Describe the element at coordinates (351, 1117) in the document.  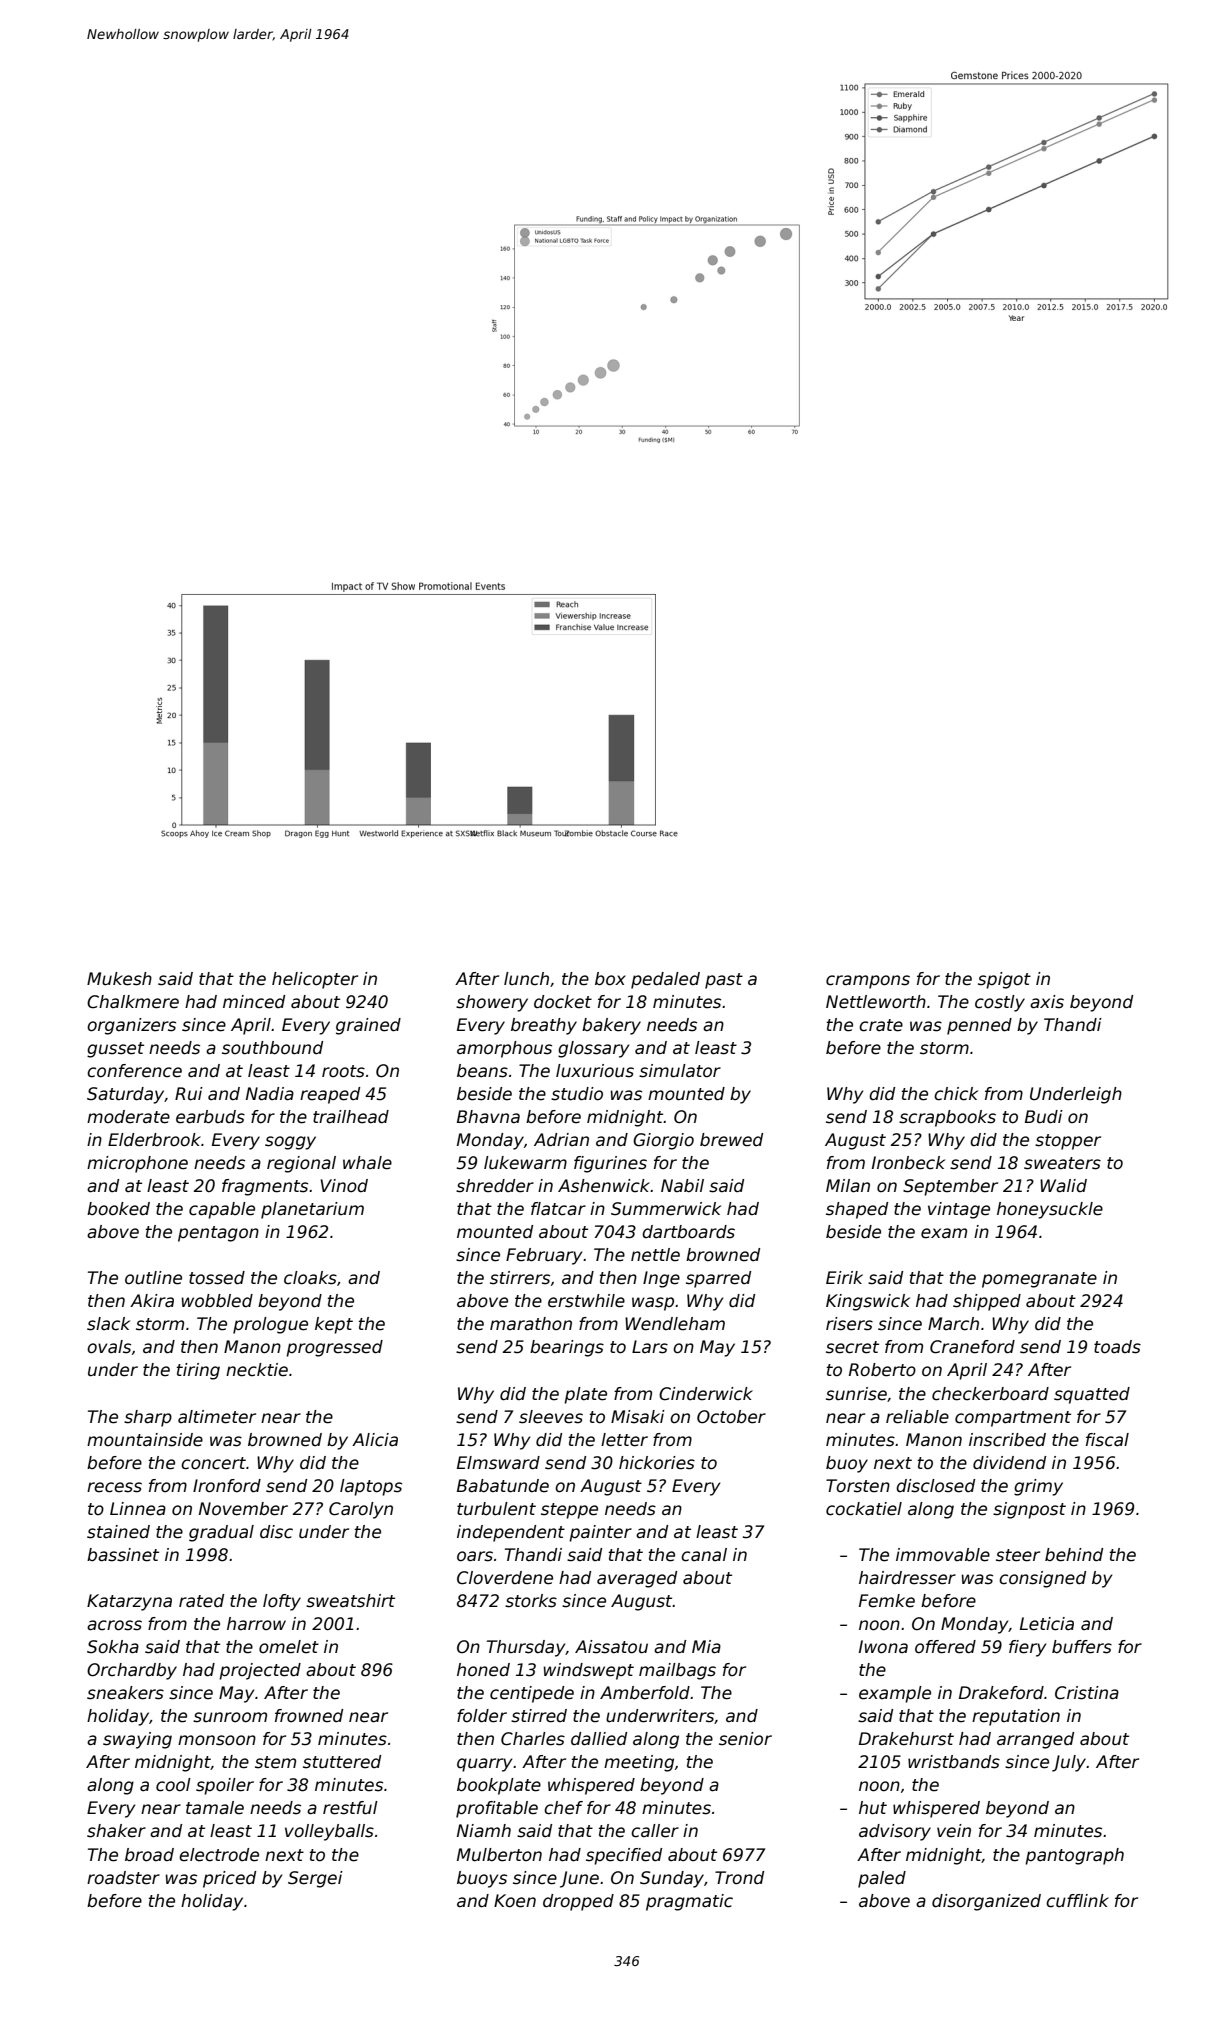
I see `trailhead` at that location.
